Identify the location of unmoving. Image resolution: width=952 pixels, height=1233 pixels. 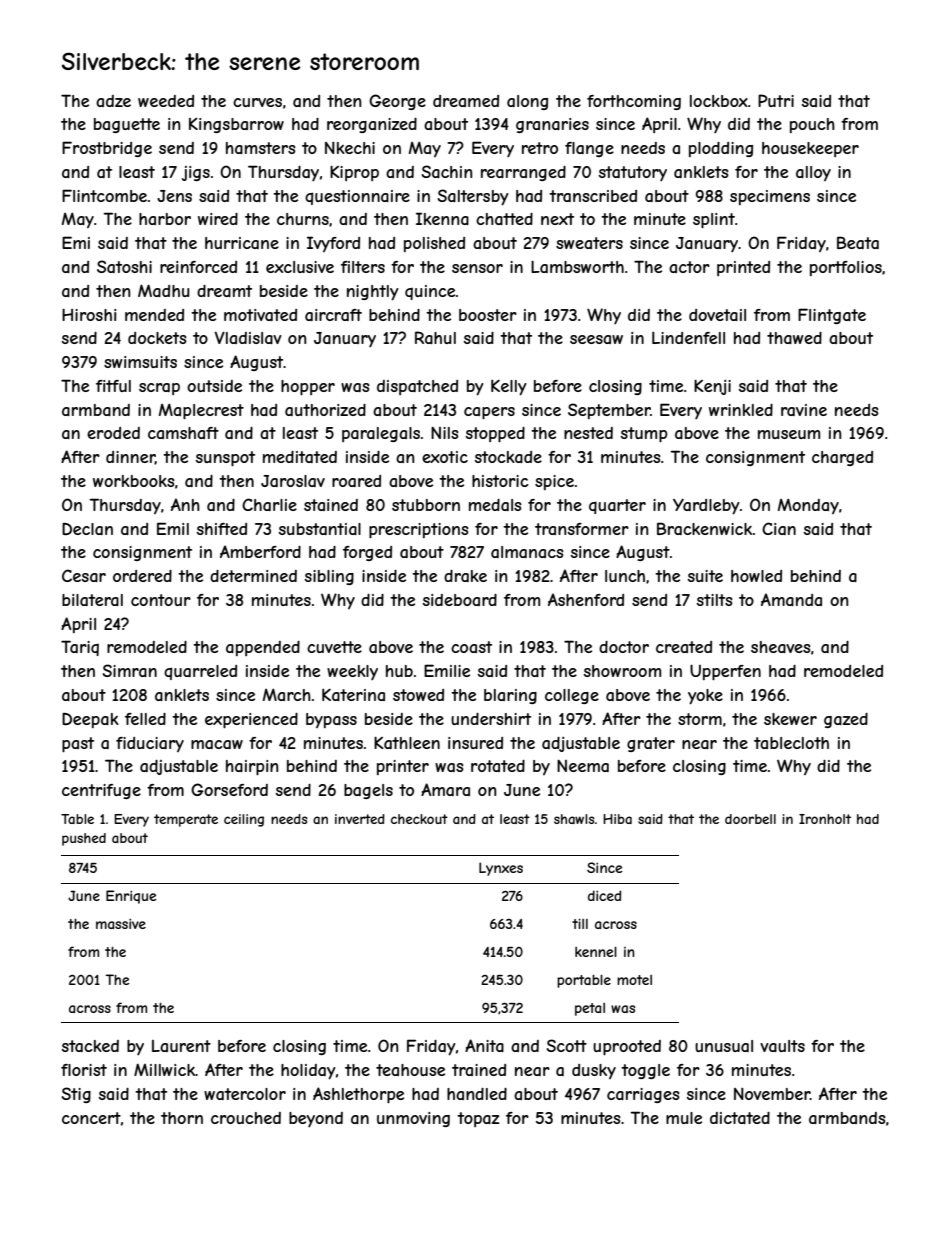
(413, 1119).
